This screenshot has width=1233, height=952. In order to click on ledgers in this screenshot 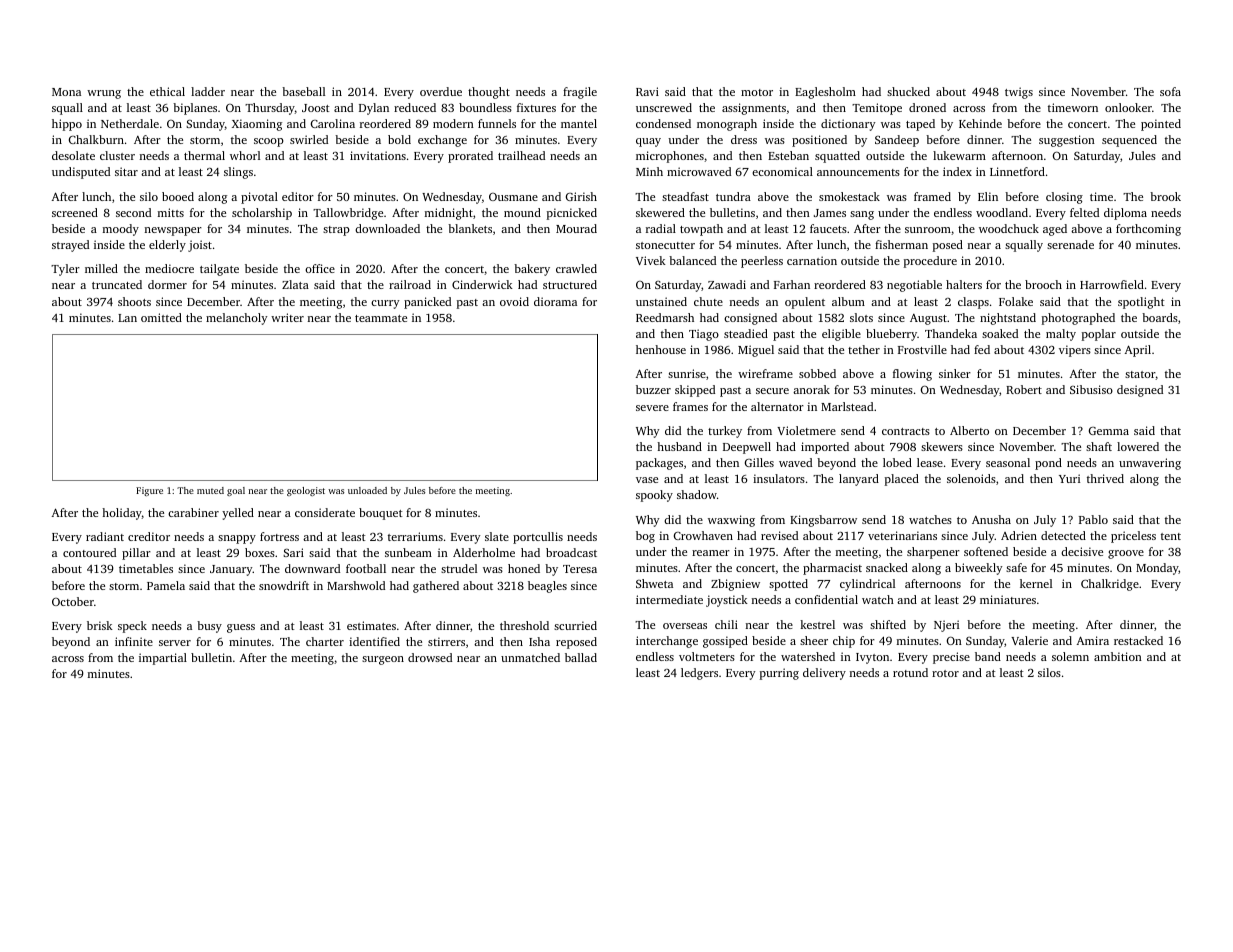, I will do `click(699, 674)`.
